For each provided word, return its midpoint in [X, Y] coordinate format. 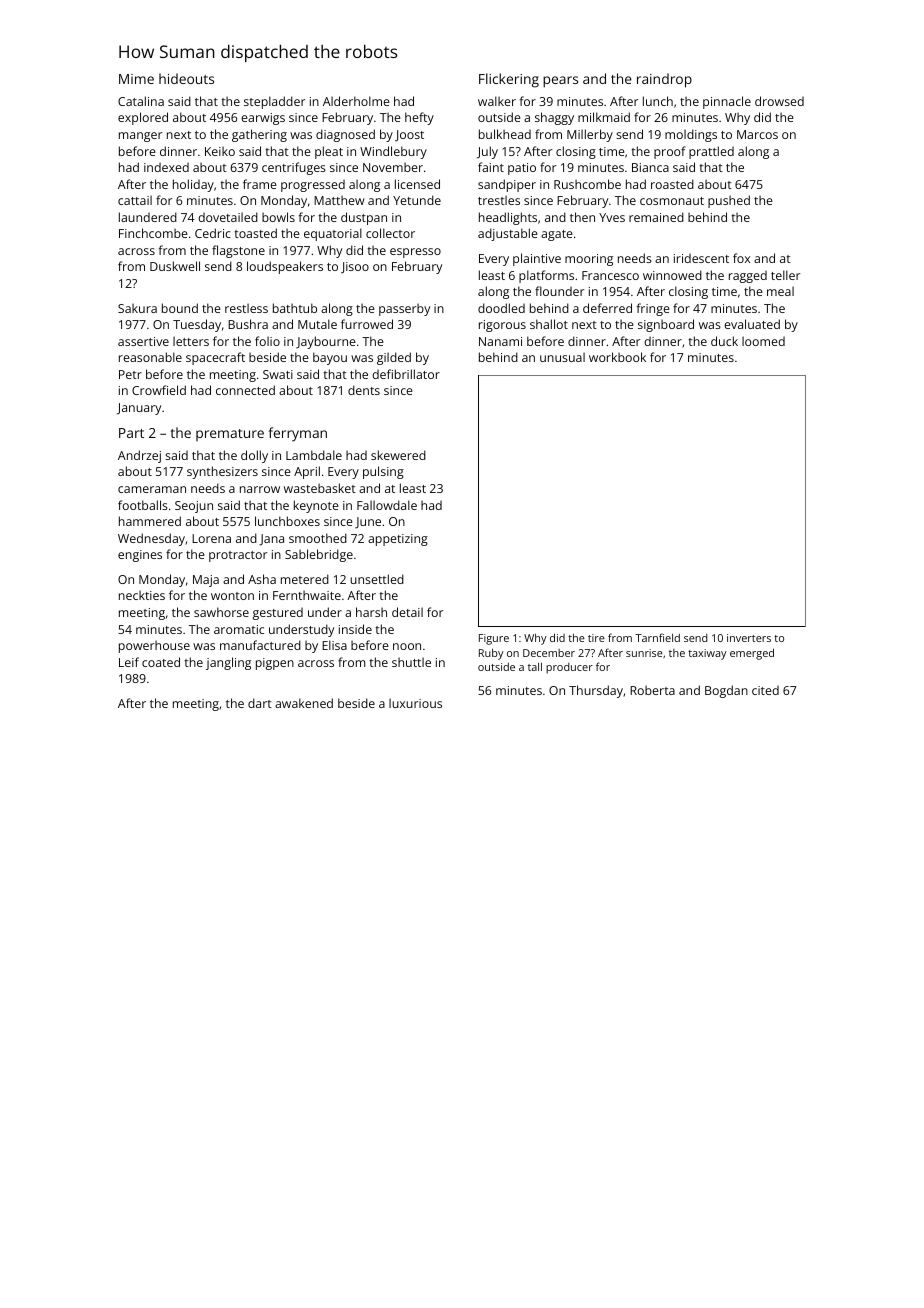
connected [245, 390]
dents [364, 390]
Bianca [650, 167]
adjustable [508, 234]
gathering [259, 135]
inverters [749, 638]
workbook [617, 357]
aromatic [239, 629]
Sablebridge [319, 555]
